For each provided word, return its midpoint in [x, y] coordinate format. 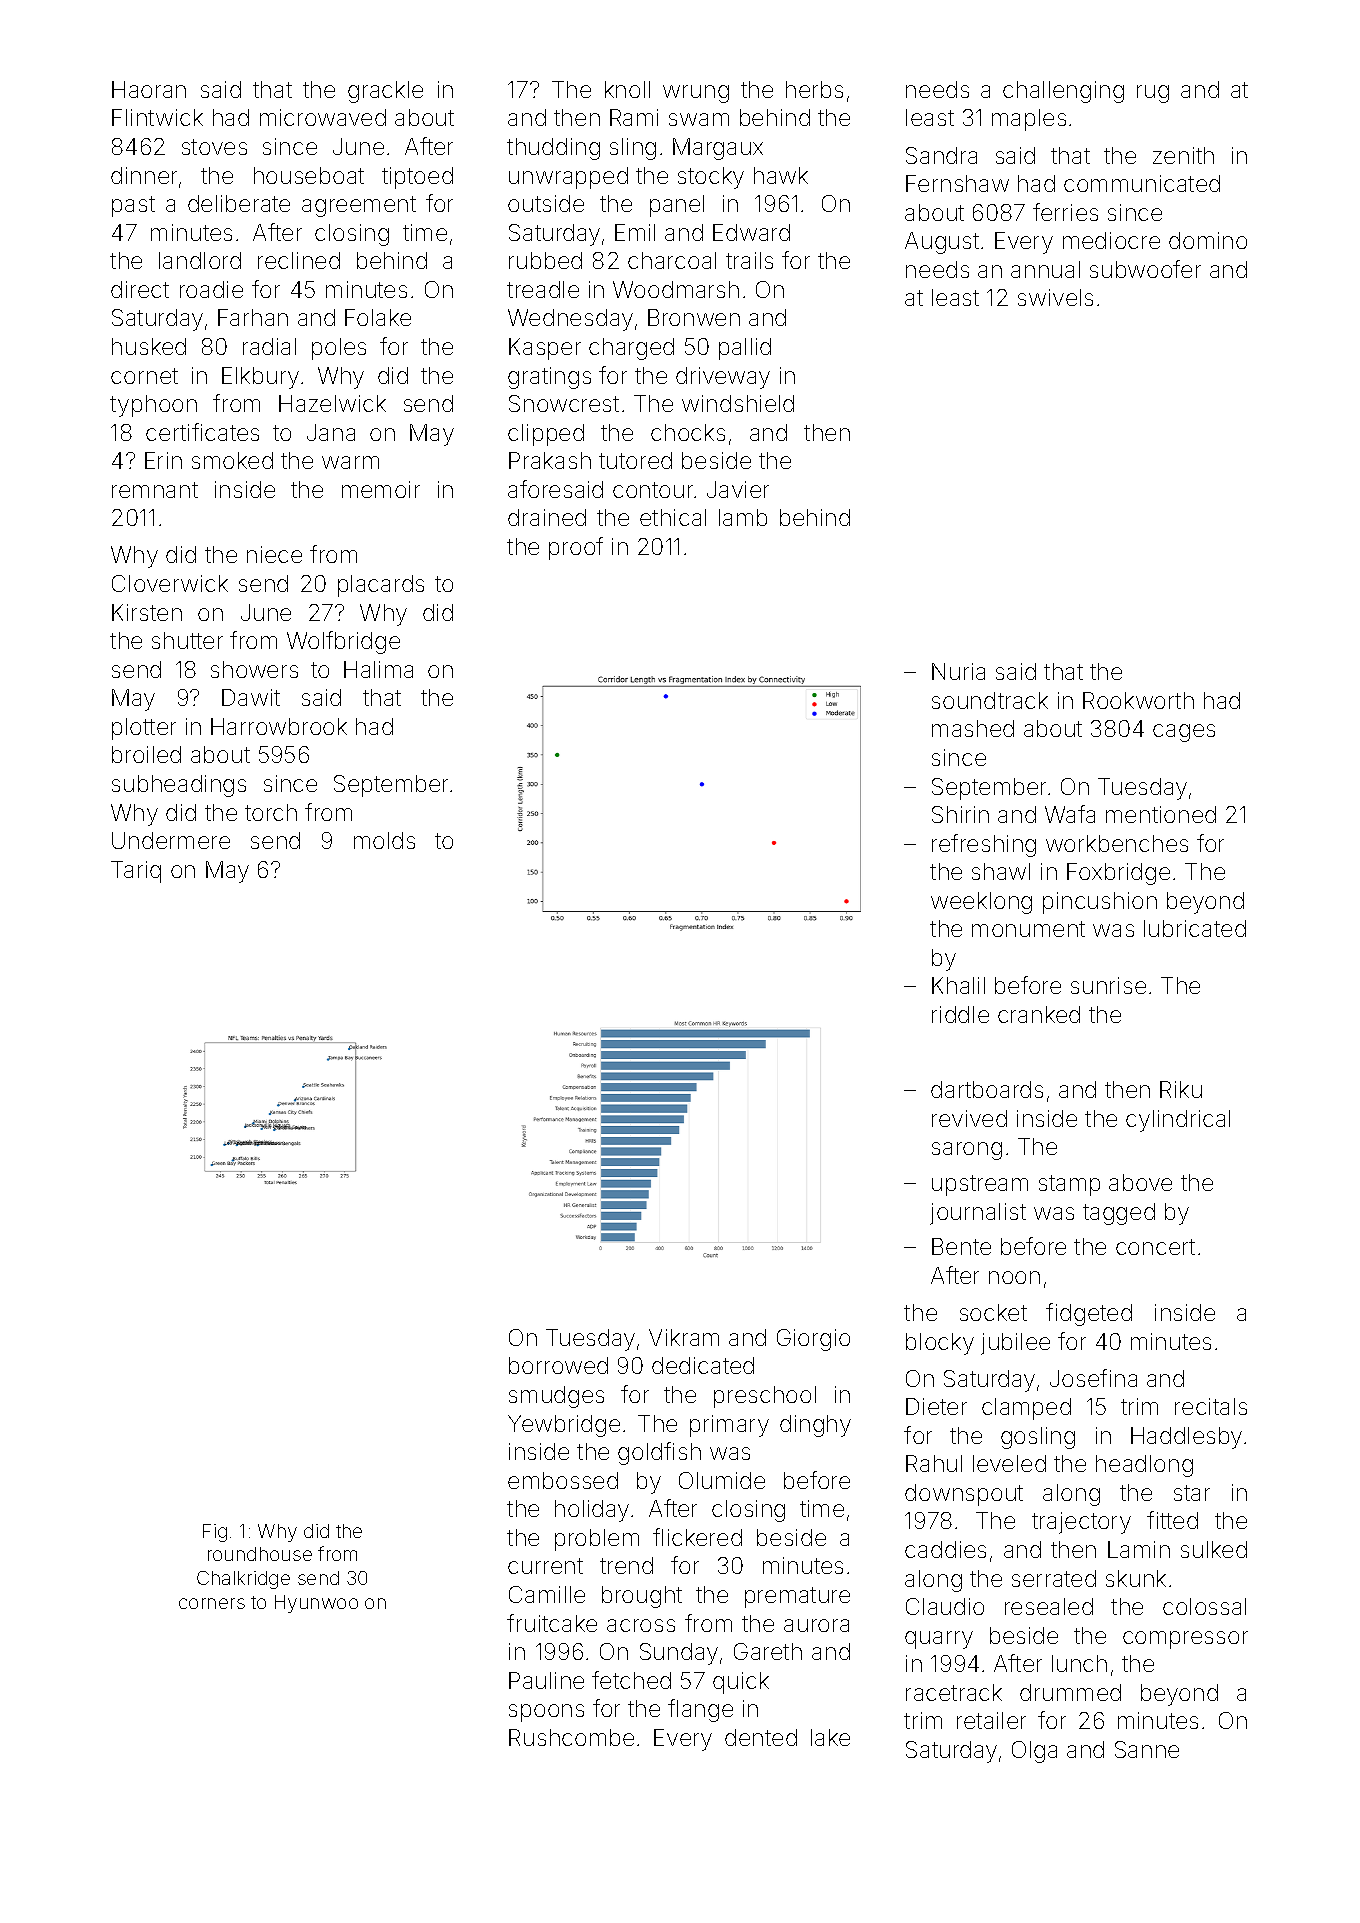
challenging [1063, 92]
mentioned [1161, 814]
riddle [960, 1014]
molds [384, 840]
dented [761, 1737]
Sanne [1147, 1749]
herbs [814, 89]
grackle [385, 92]
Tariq [136, 872]
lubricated [1195, 928]
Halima [378, 669]
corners [212, 1603]
